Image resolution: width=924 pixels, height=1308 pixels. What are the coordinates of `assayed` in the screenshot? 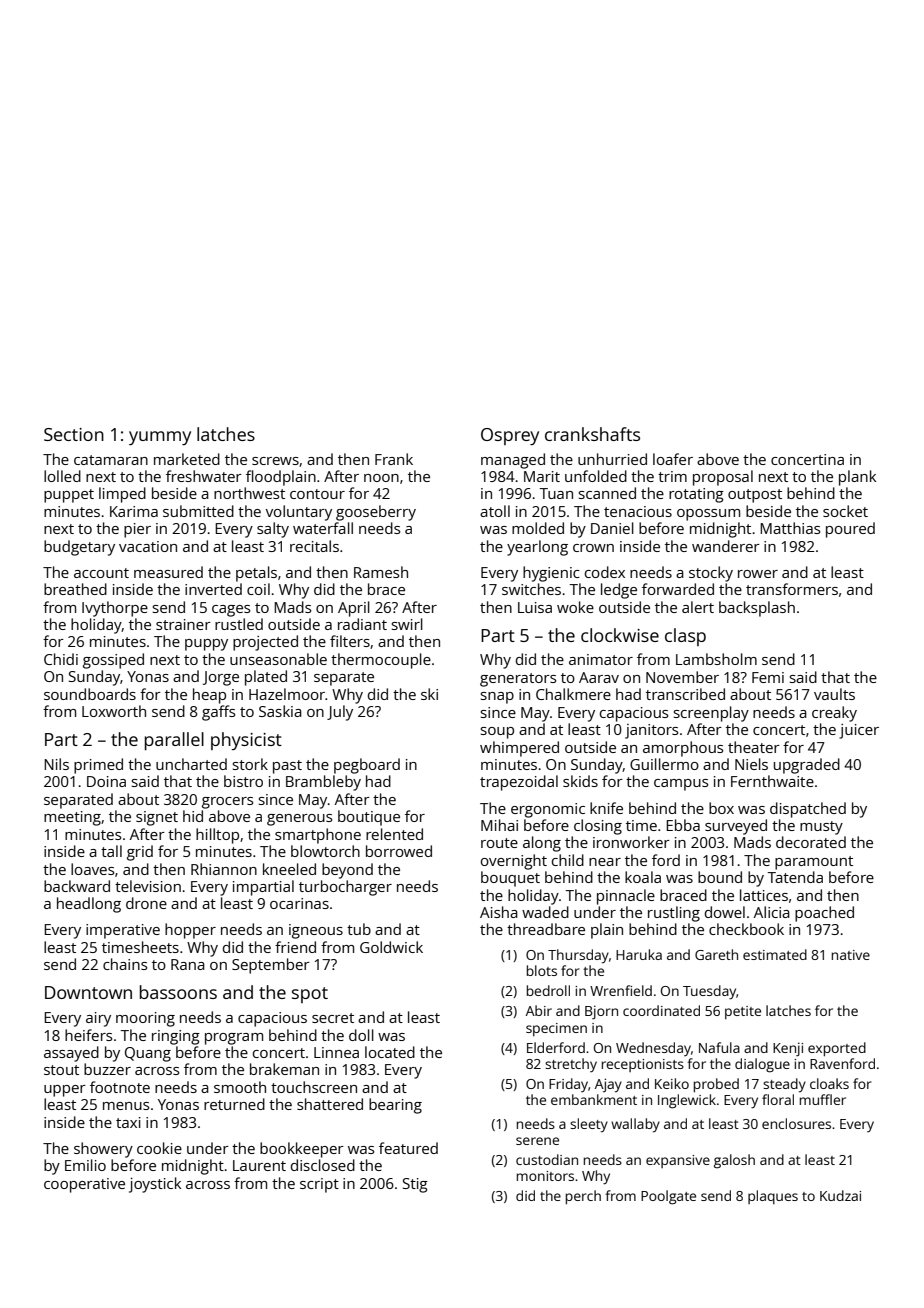 It's located at (71, 1054).
